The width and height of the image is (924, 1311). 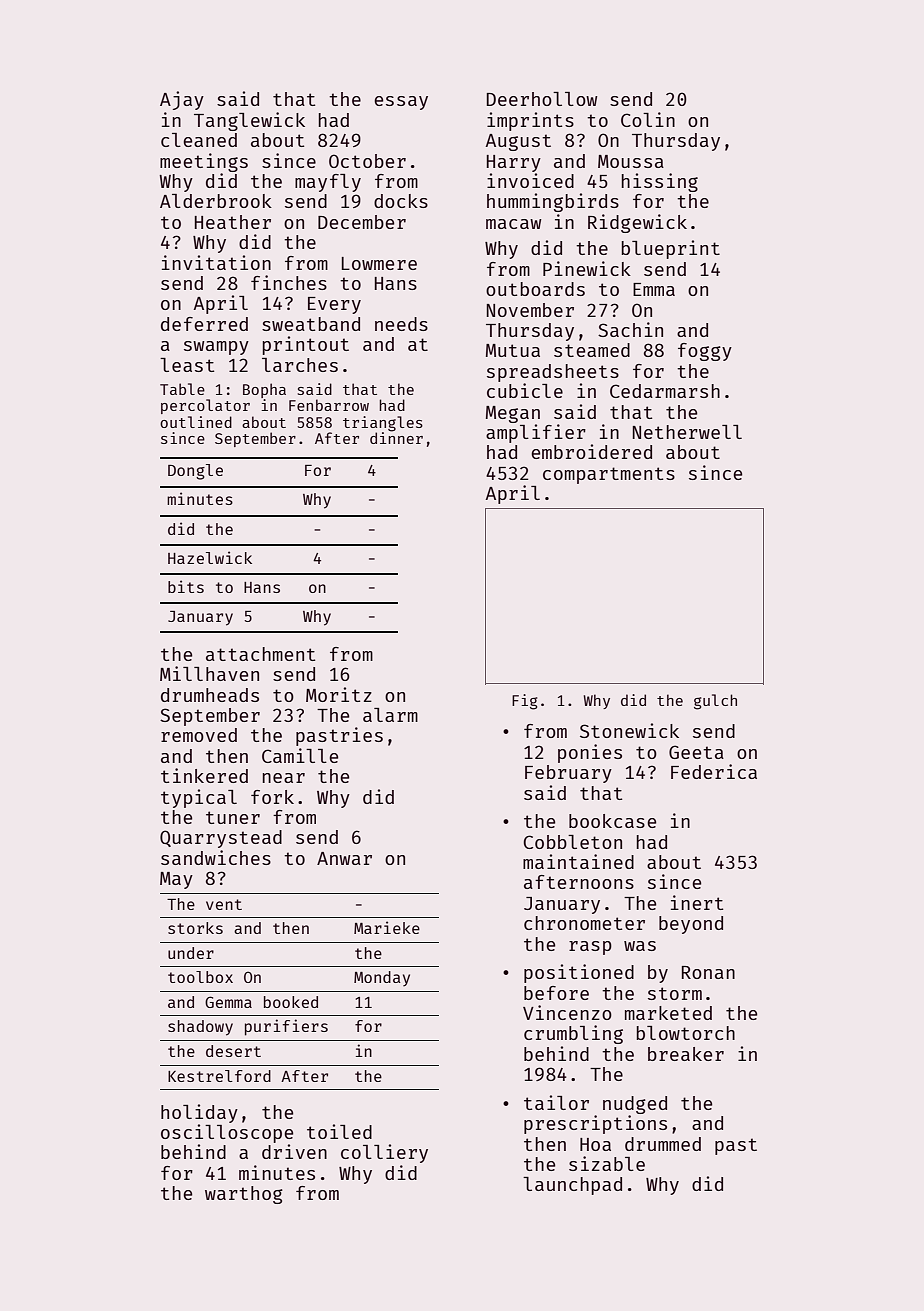 I want to click on gulch, so click(x=715, y=702).
